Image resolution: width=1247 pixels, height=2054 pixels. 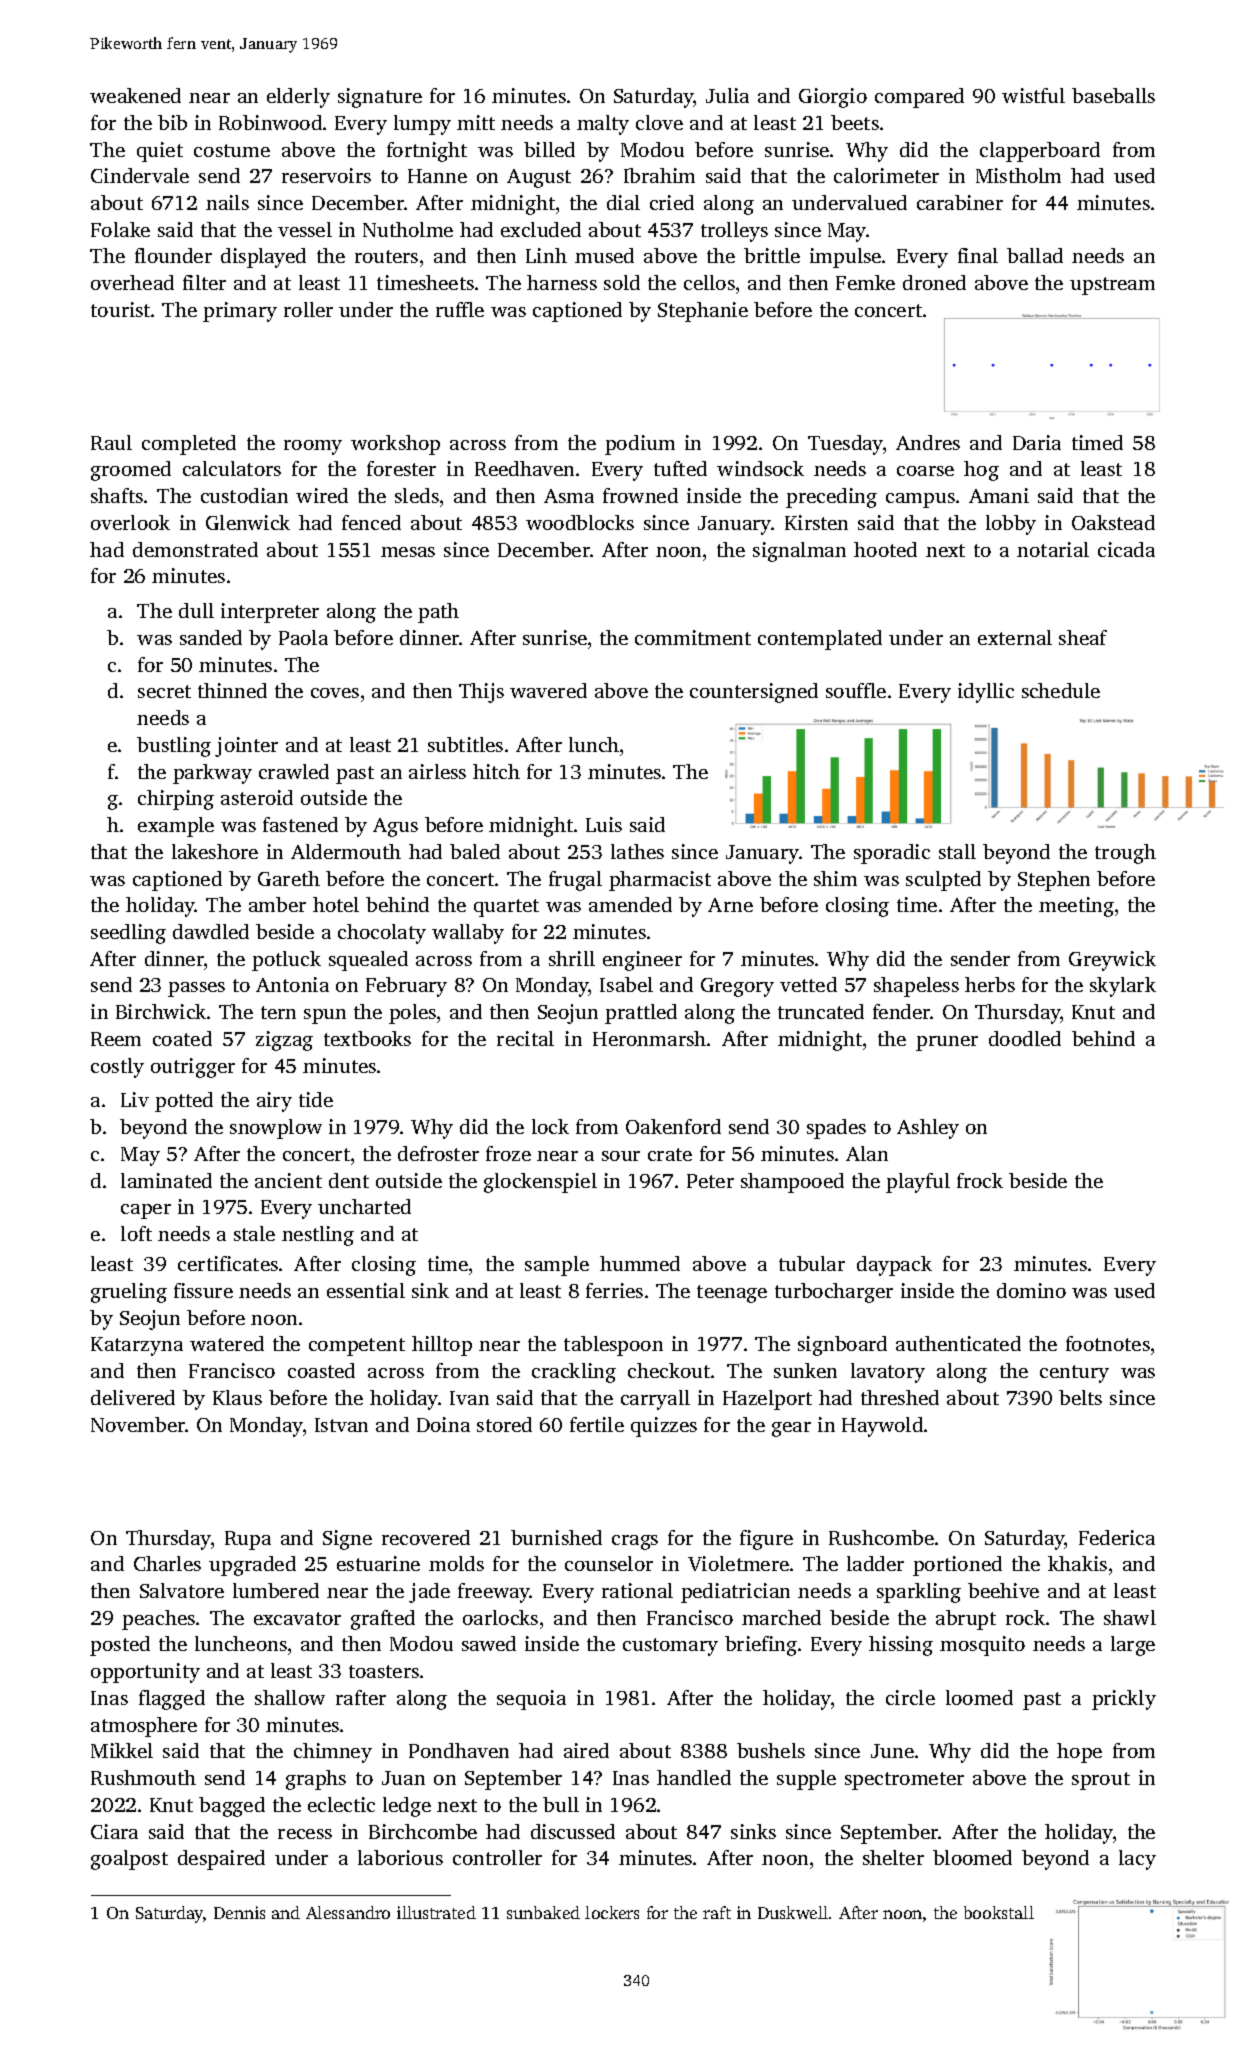 I want to click on sunbaked, so click(x=543, y=1912).
